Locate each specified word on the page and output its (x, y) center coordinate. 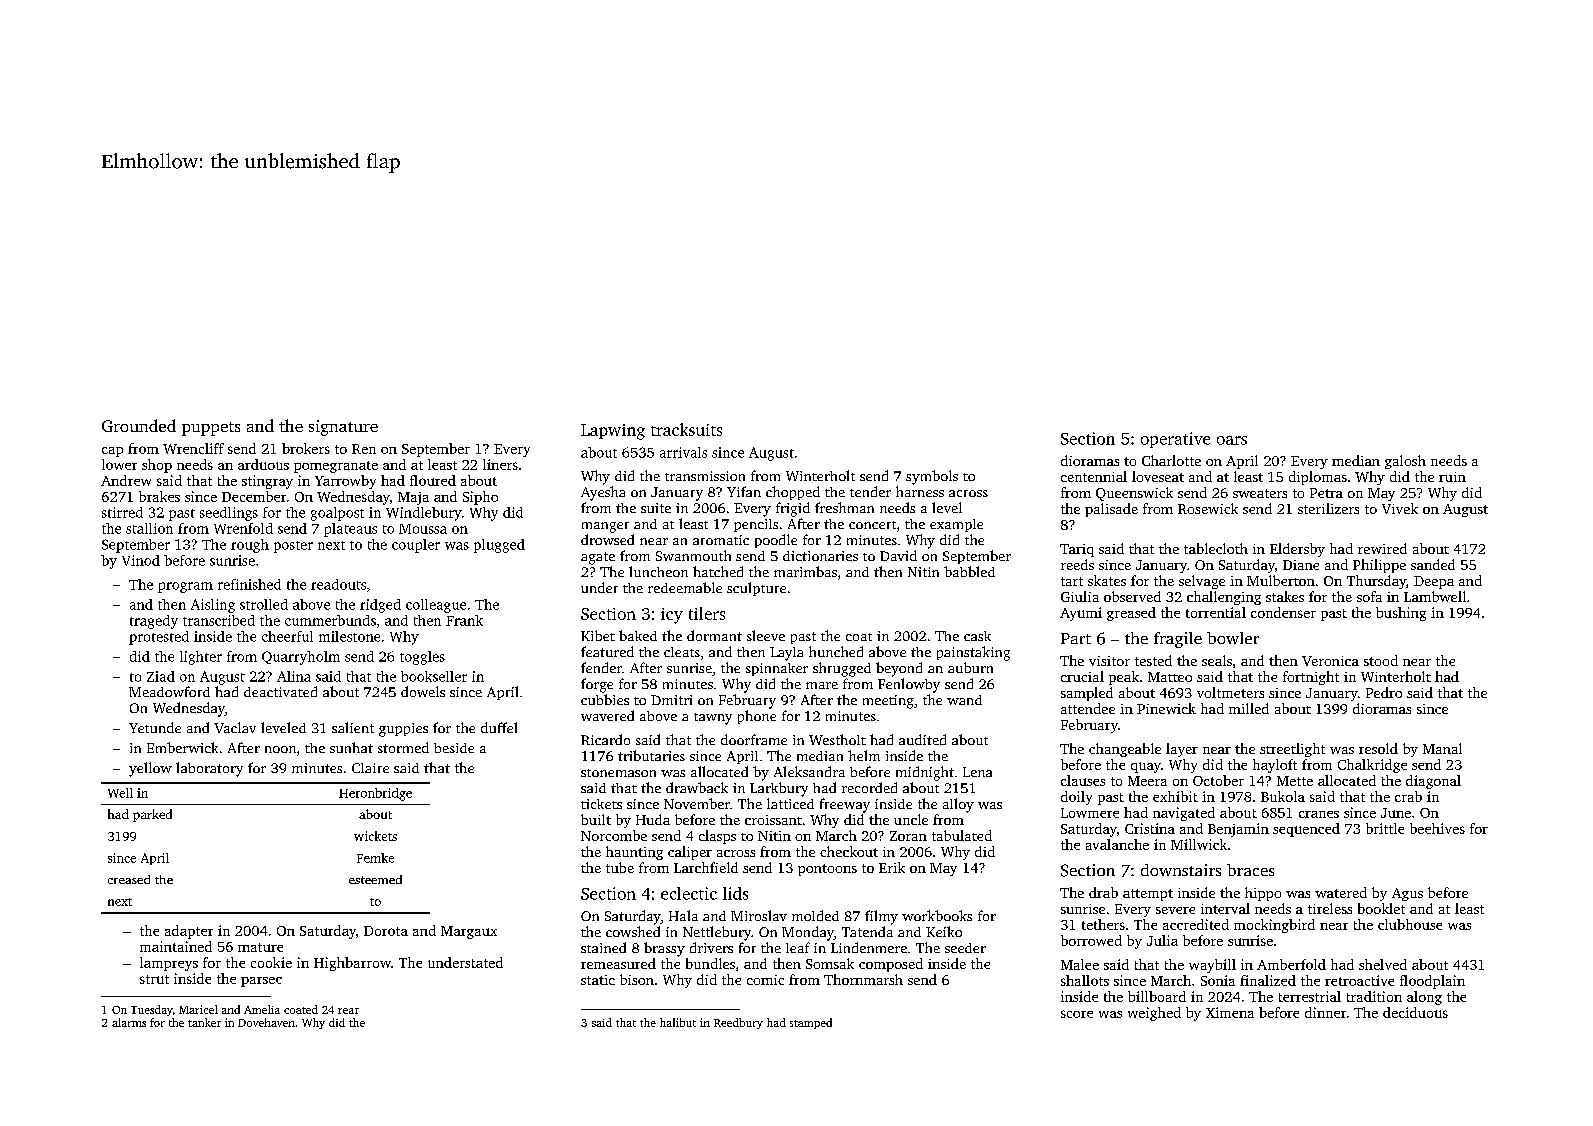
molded (815, 915)
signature (343, 428)
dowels (423, 691)
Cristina (1150, 828)
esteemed (375, 879)
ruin (1452, 477)
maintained (176, 946)
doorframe (754, 739)
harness (920, 491)
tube (620, 867)
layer (1182, 750)
